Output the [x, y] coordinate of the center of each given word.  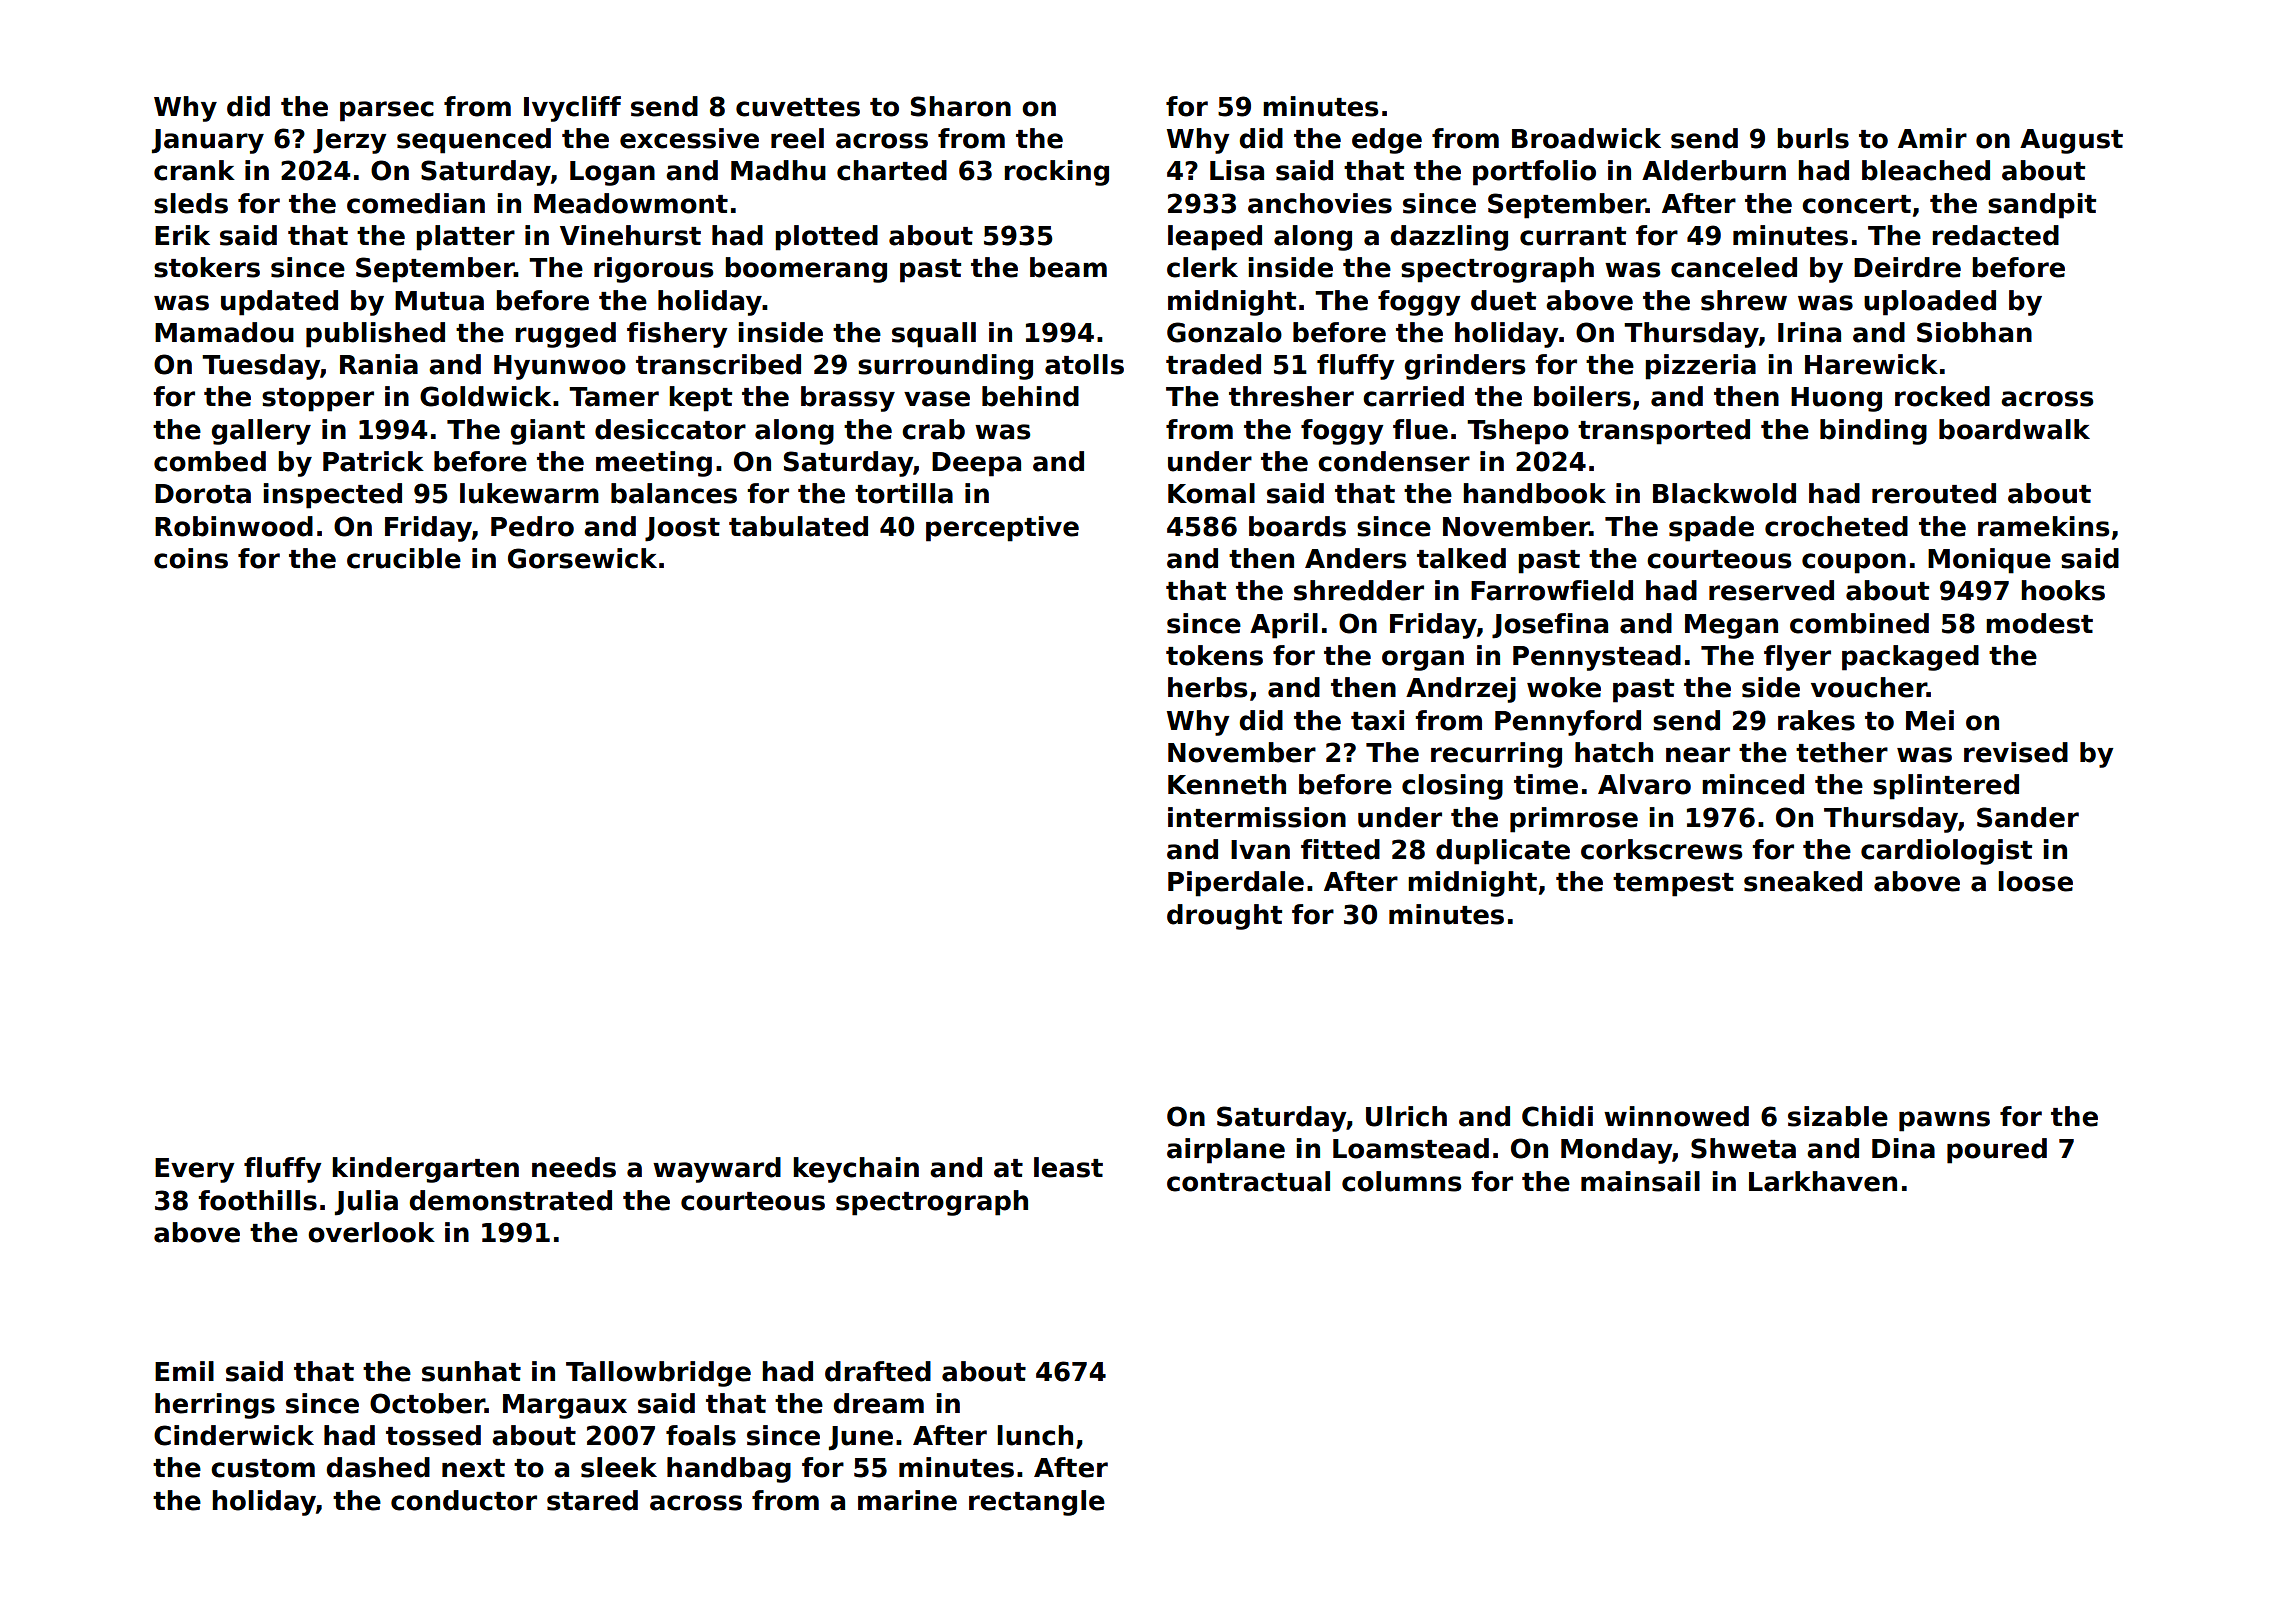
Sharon [961, 106]
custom [263, 1468]
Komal [1211, 493]
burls [1813, 138]
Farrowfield [1552, 590]
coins [191, 558]
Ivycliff [572, 109]
